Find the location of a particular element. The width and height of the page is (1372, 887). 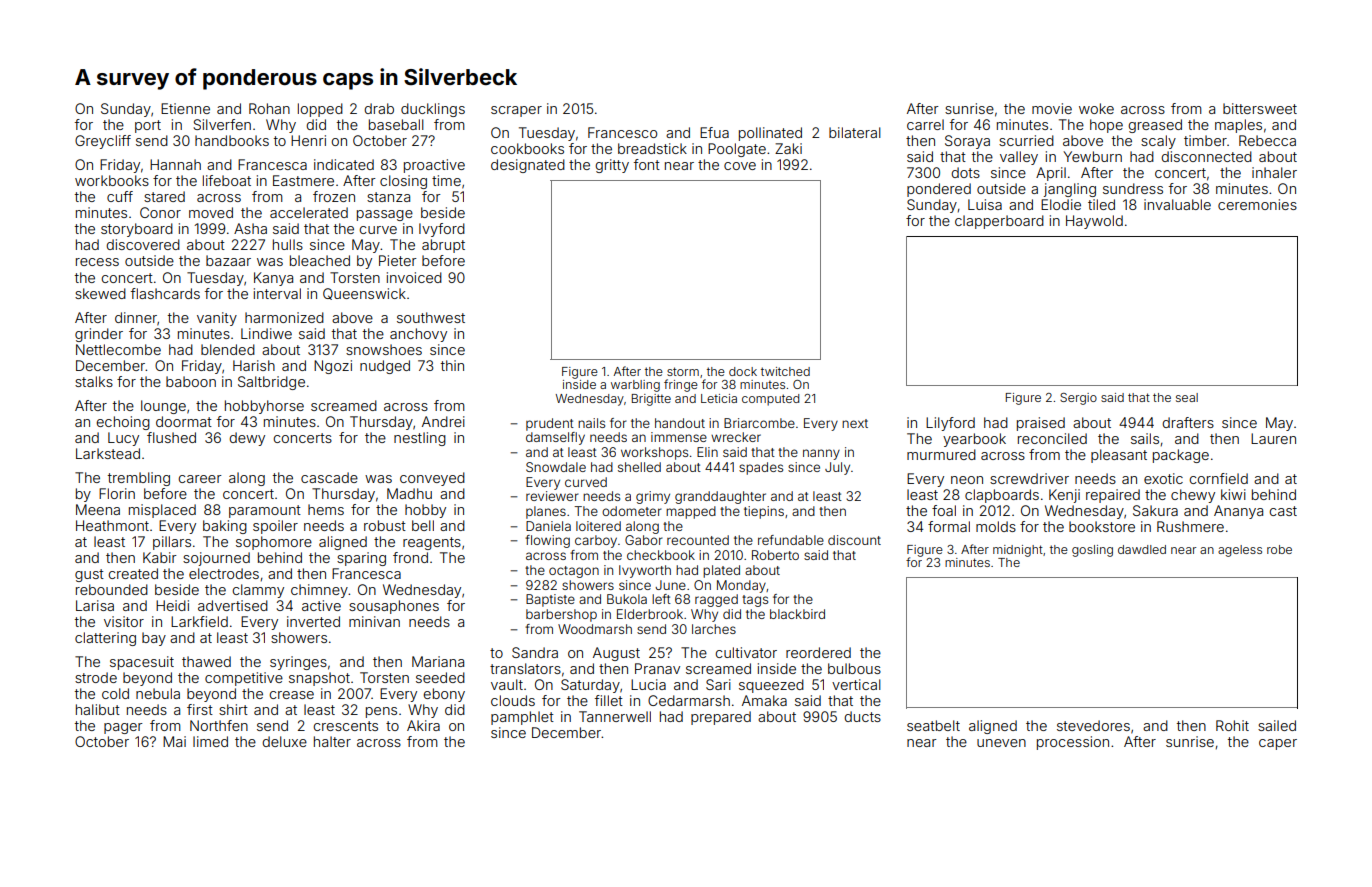

Etienne is located at coordinates (185, 108).
